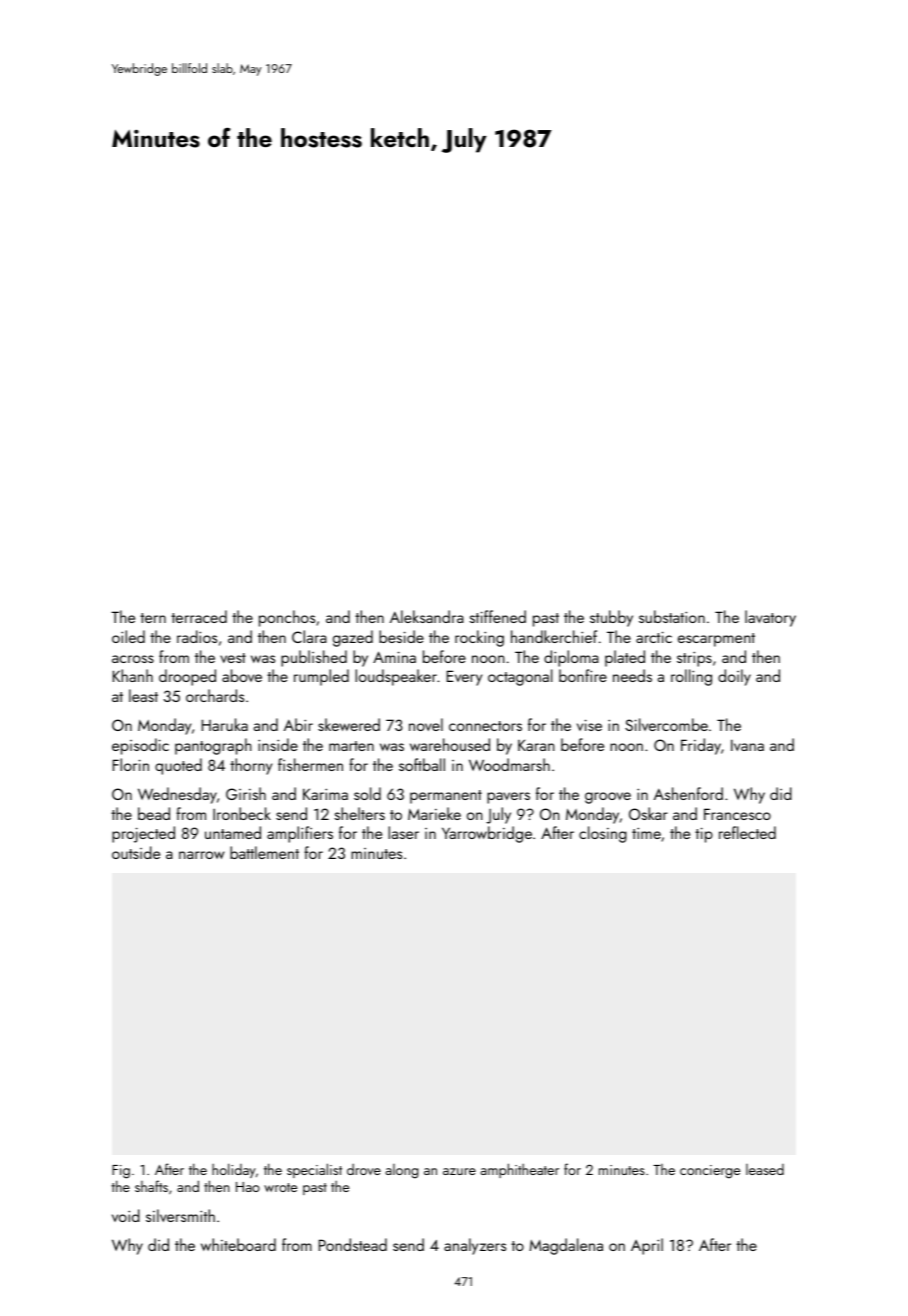 The width and height of the page is (908, 1316). Describe the element at coordinates (427, 616) in the page. I see `Aleksandra` at that location.
